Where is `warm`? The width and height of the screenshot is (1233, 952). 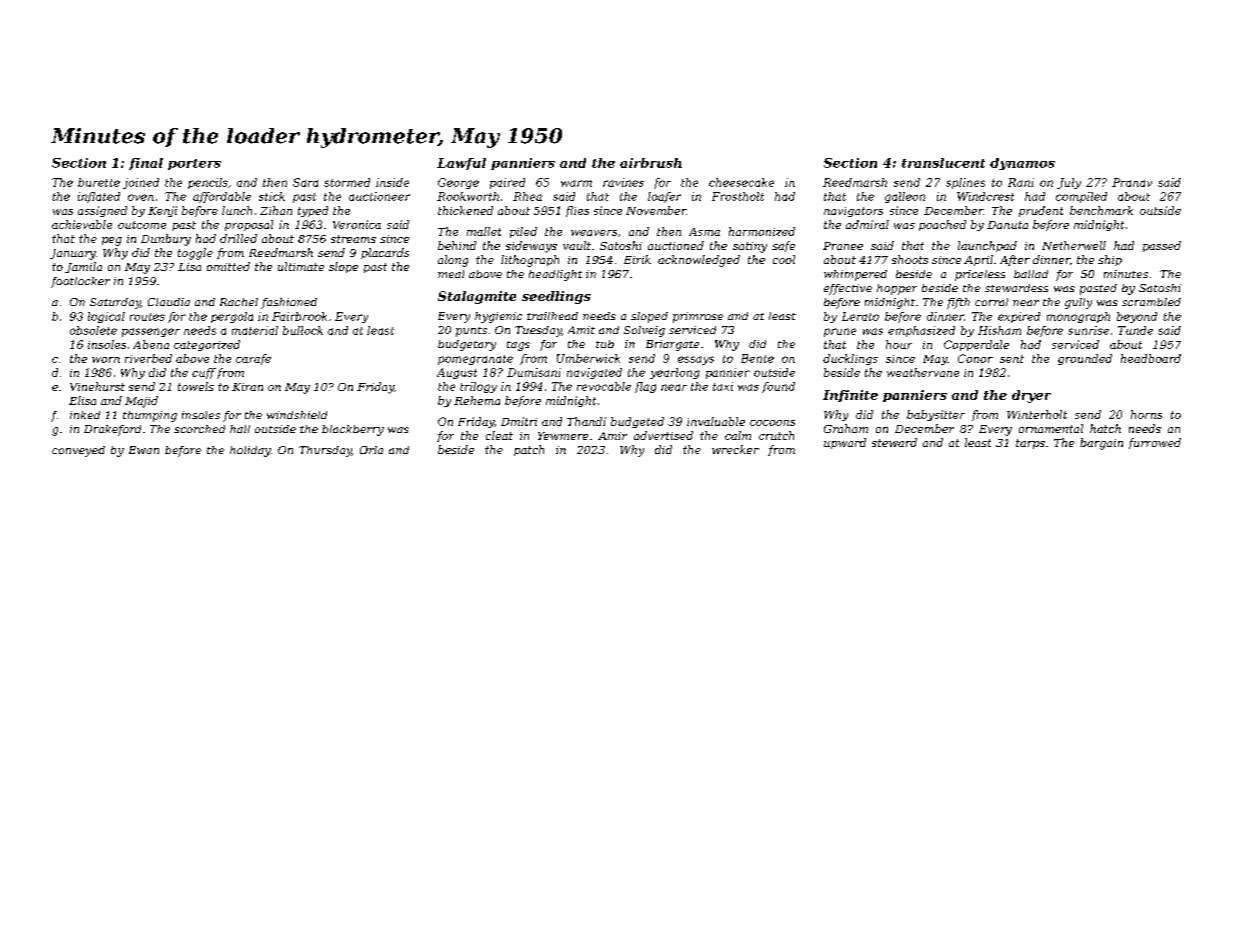 warm is located at coordinates (576, 183).
